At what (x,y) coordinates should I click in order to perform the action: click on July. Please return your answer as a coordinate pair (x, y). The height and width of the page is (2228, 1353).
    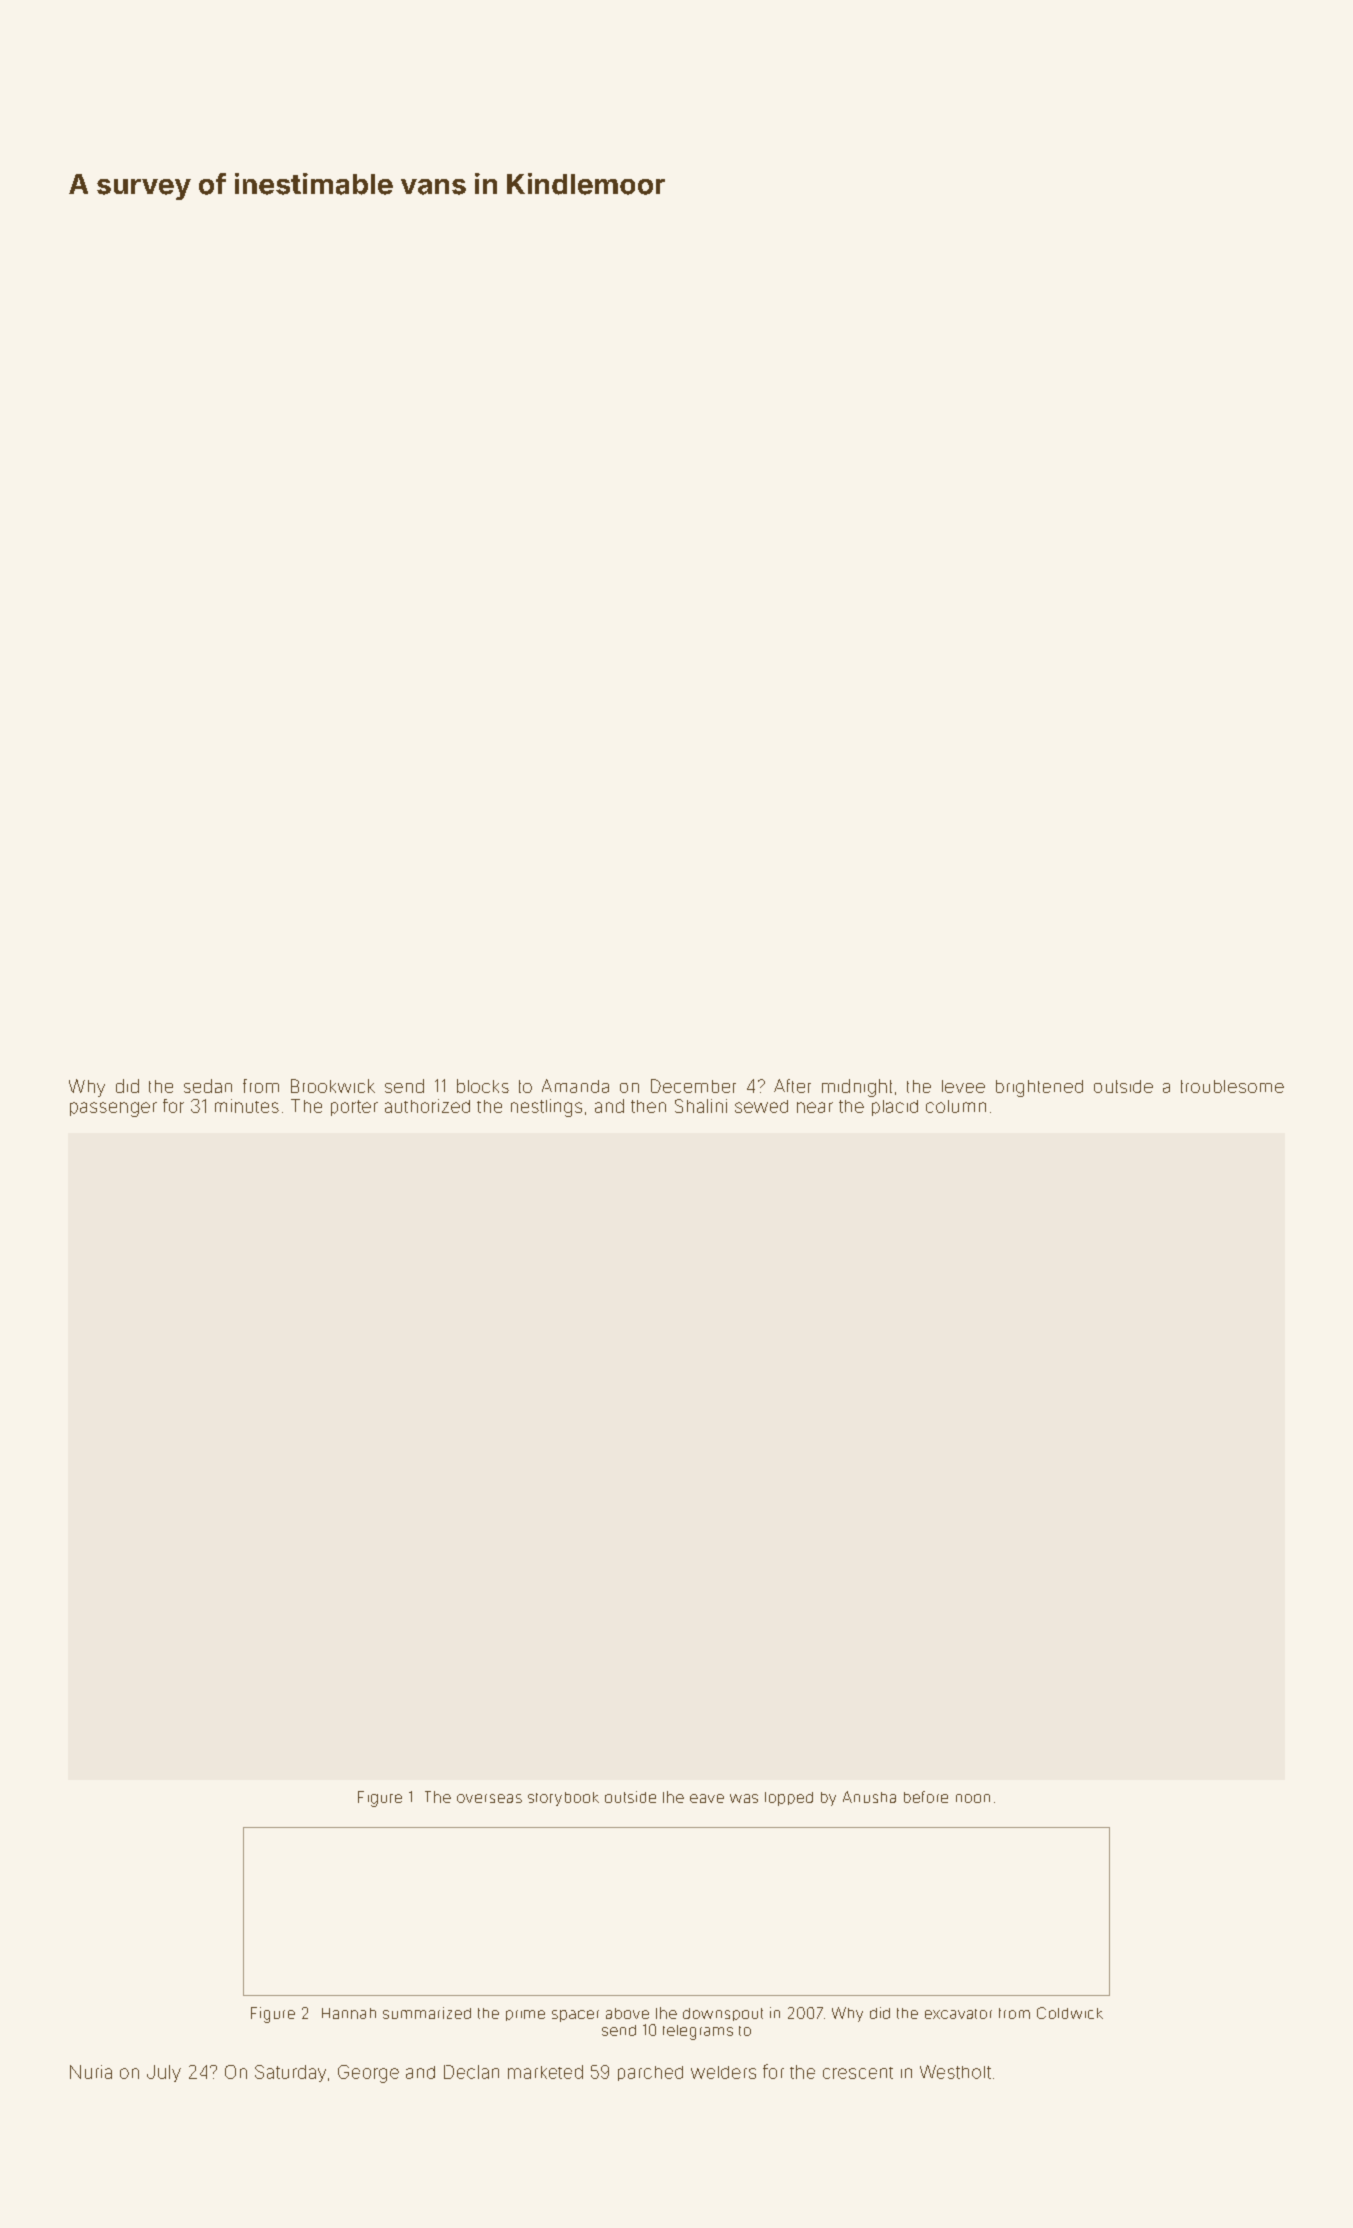
    Looking at the image, I should click on (164, 2073).
